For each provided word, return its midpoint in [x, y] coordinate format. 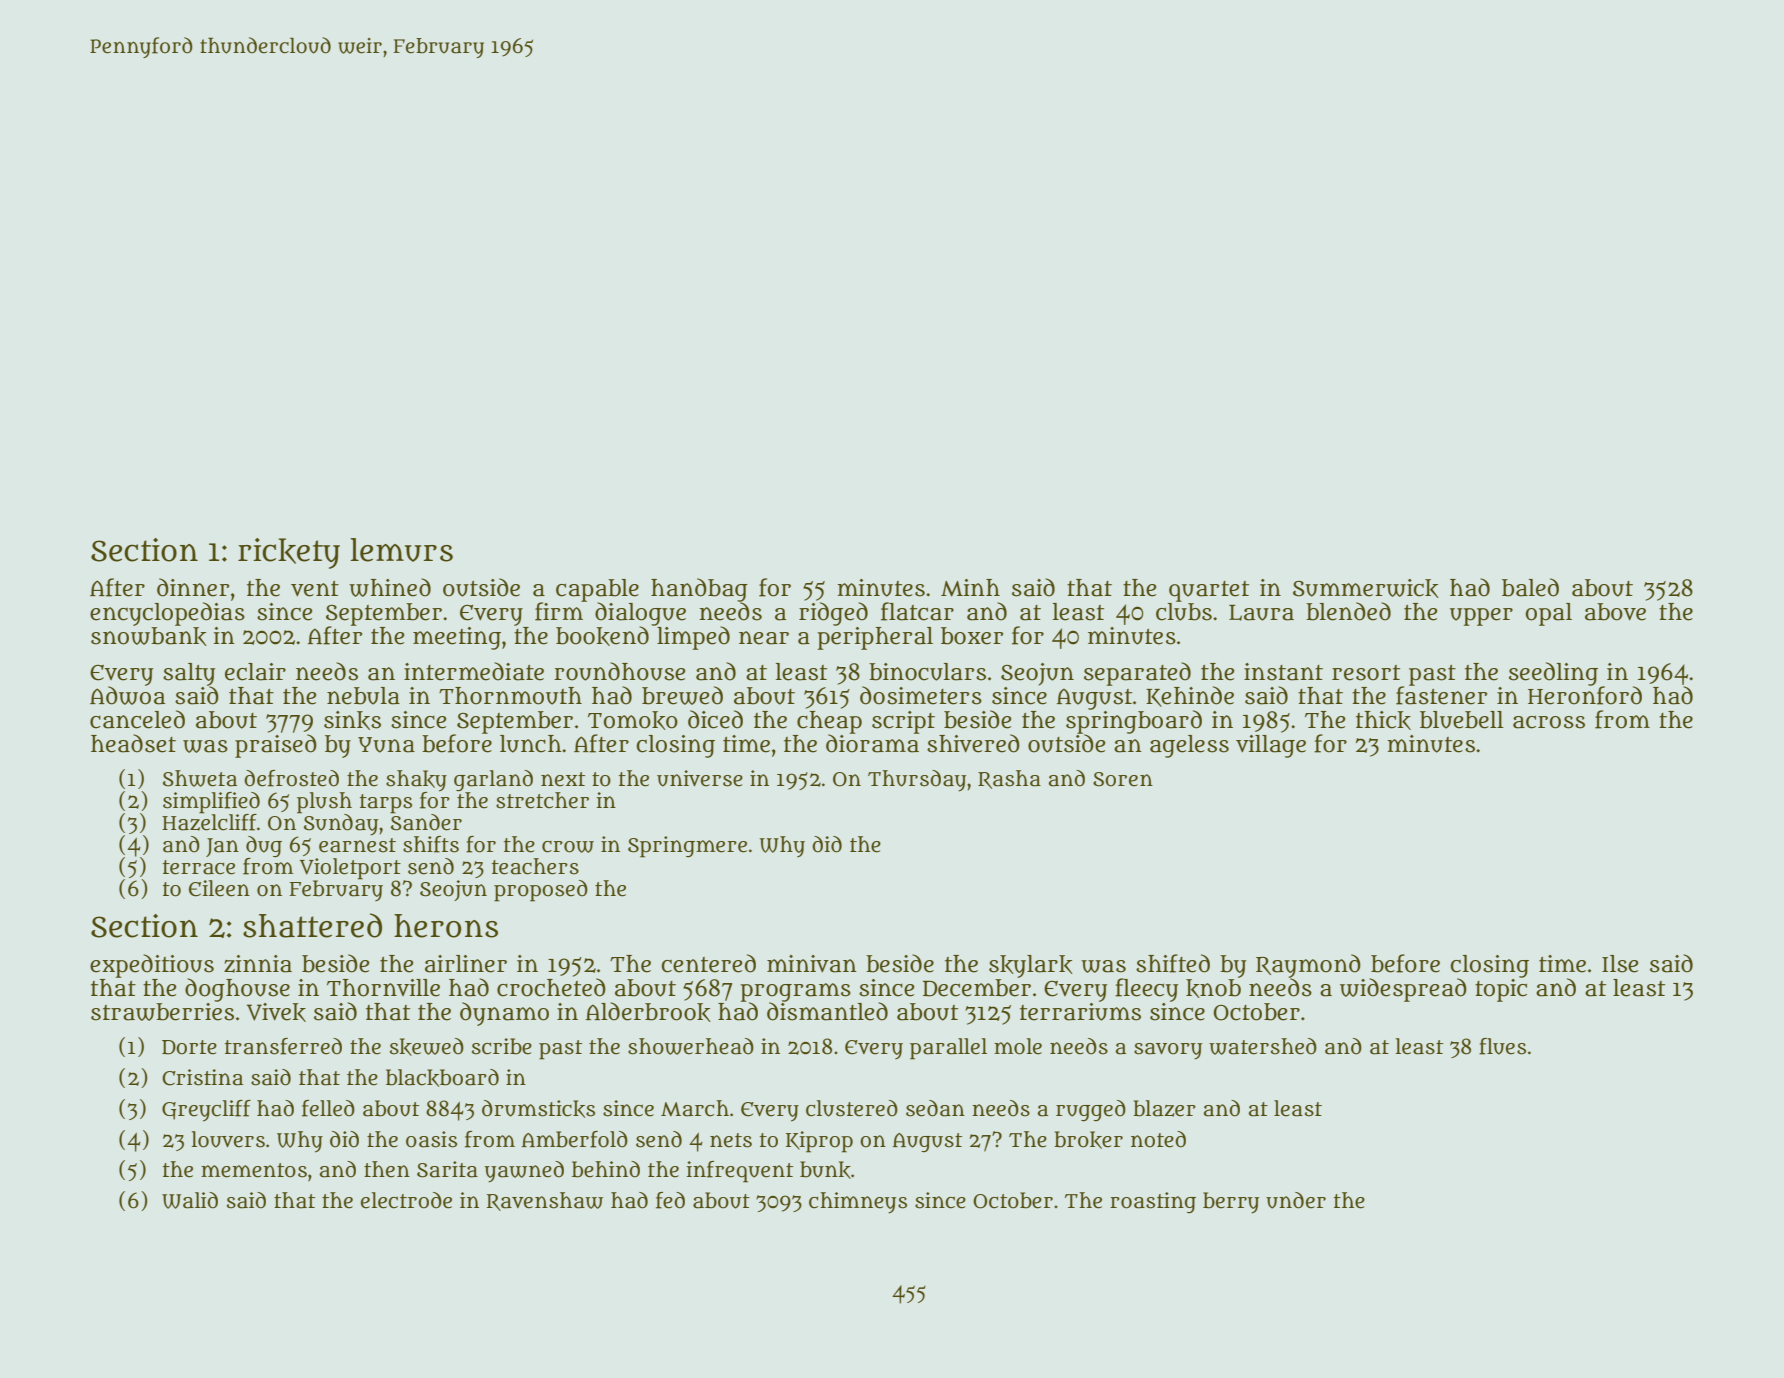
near [764, 638]
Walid [190, 1200]
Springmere [687, 847]
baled [1530, 587]
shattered [312, 925]
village [1271, 746]
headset [133, 743]
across [1549, 722]
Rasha [1009, 779]
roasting [1153, 1202]
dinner [193, 587]
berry [1231, 1203]
